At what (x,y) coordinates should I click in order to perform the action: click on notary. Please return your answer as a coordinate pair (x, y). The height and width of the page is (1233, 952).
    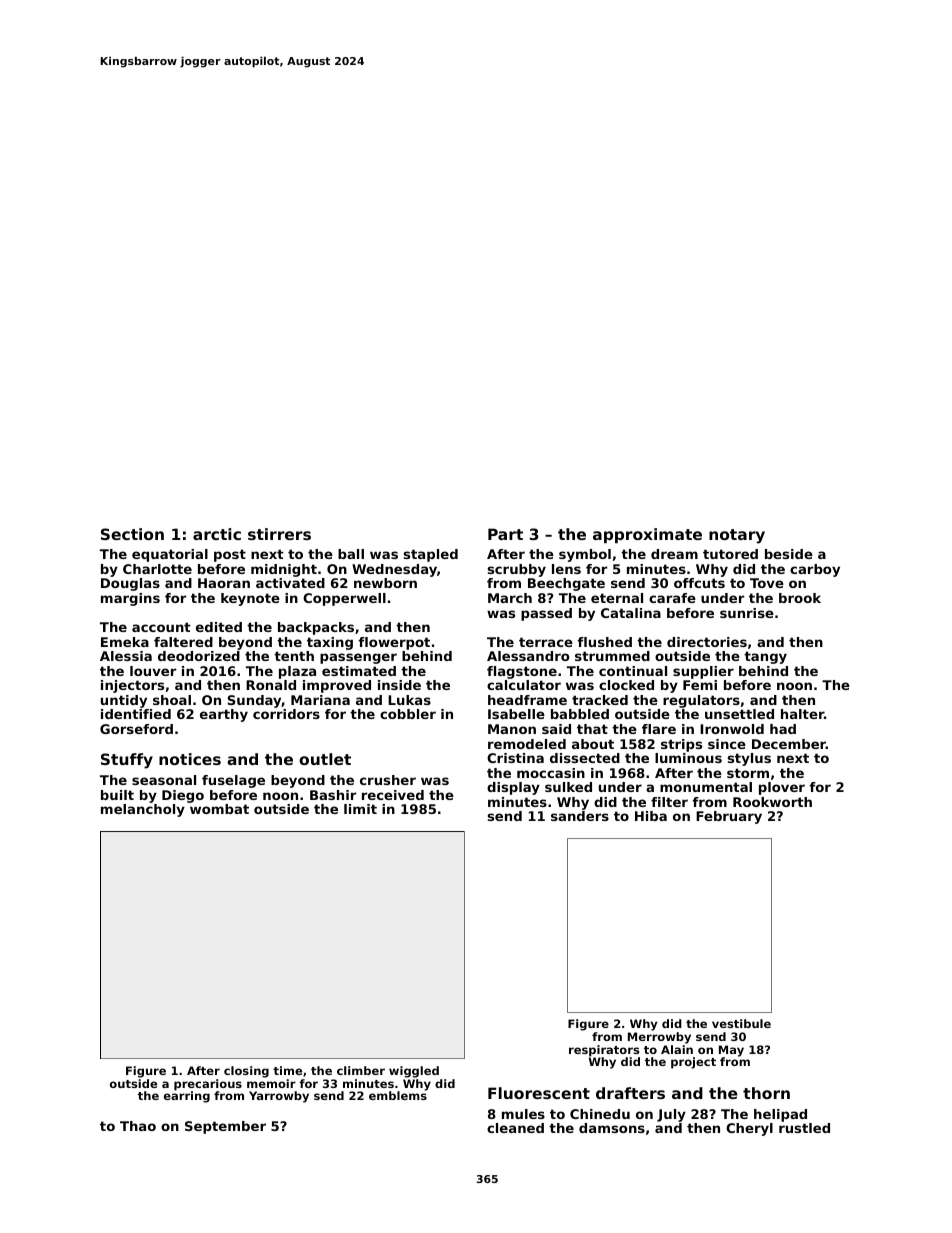
    Looking at the image, I should click on (737, 536).
